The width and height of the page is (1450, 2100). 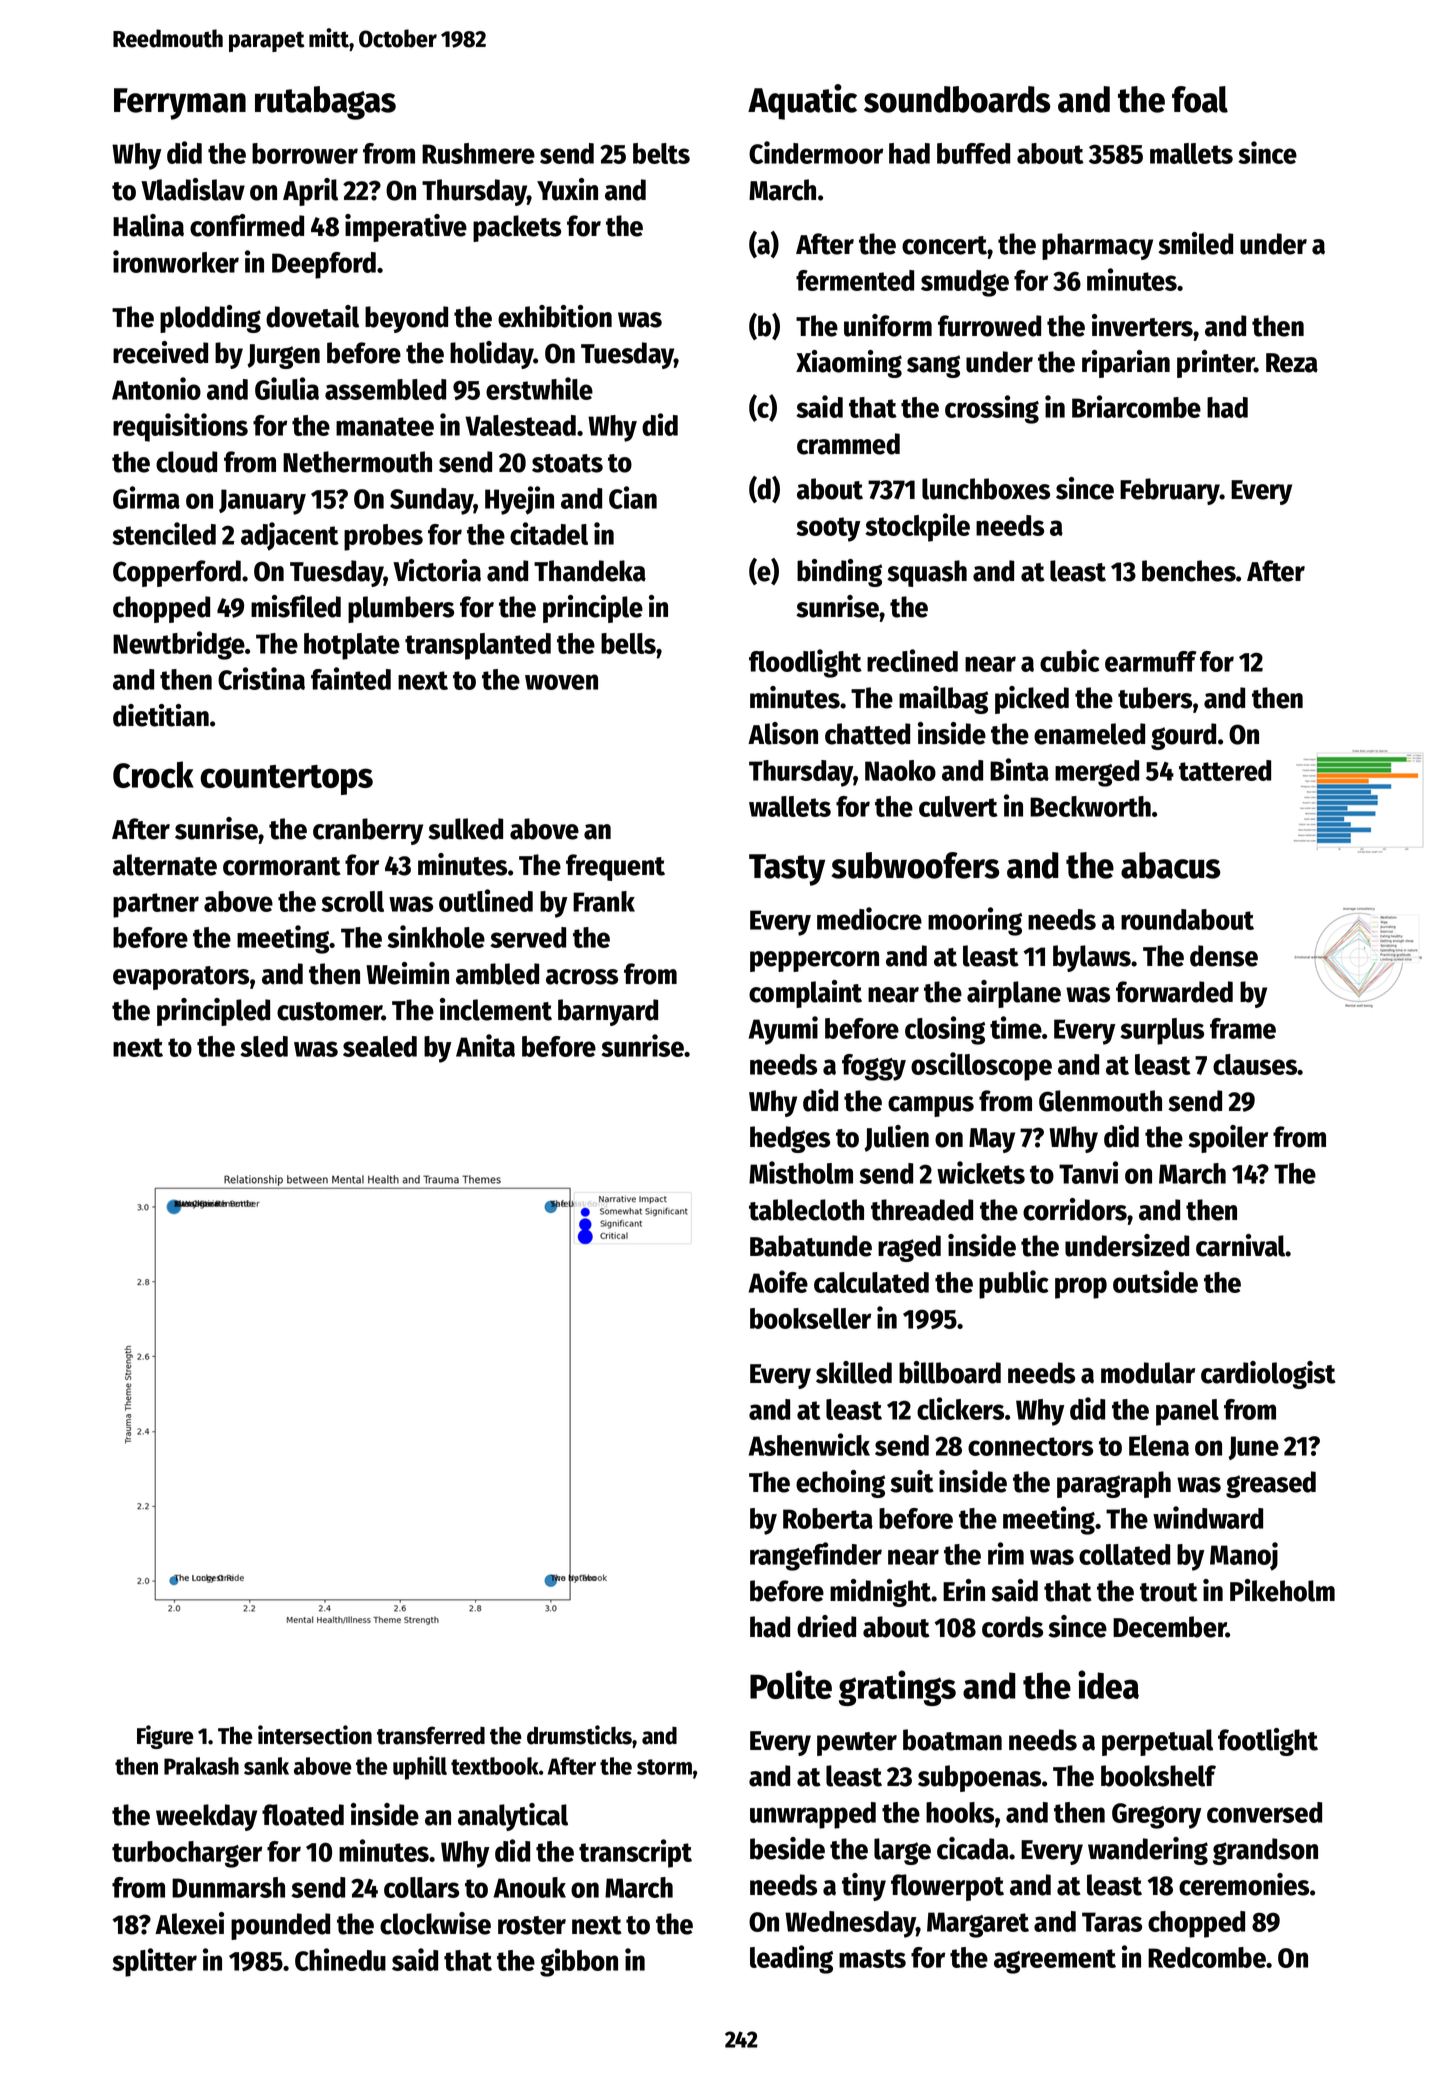 What do you see at coordinates (1200, 99) in the page?
I see `foal` at bounding box center [1200, 99].
